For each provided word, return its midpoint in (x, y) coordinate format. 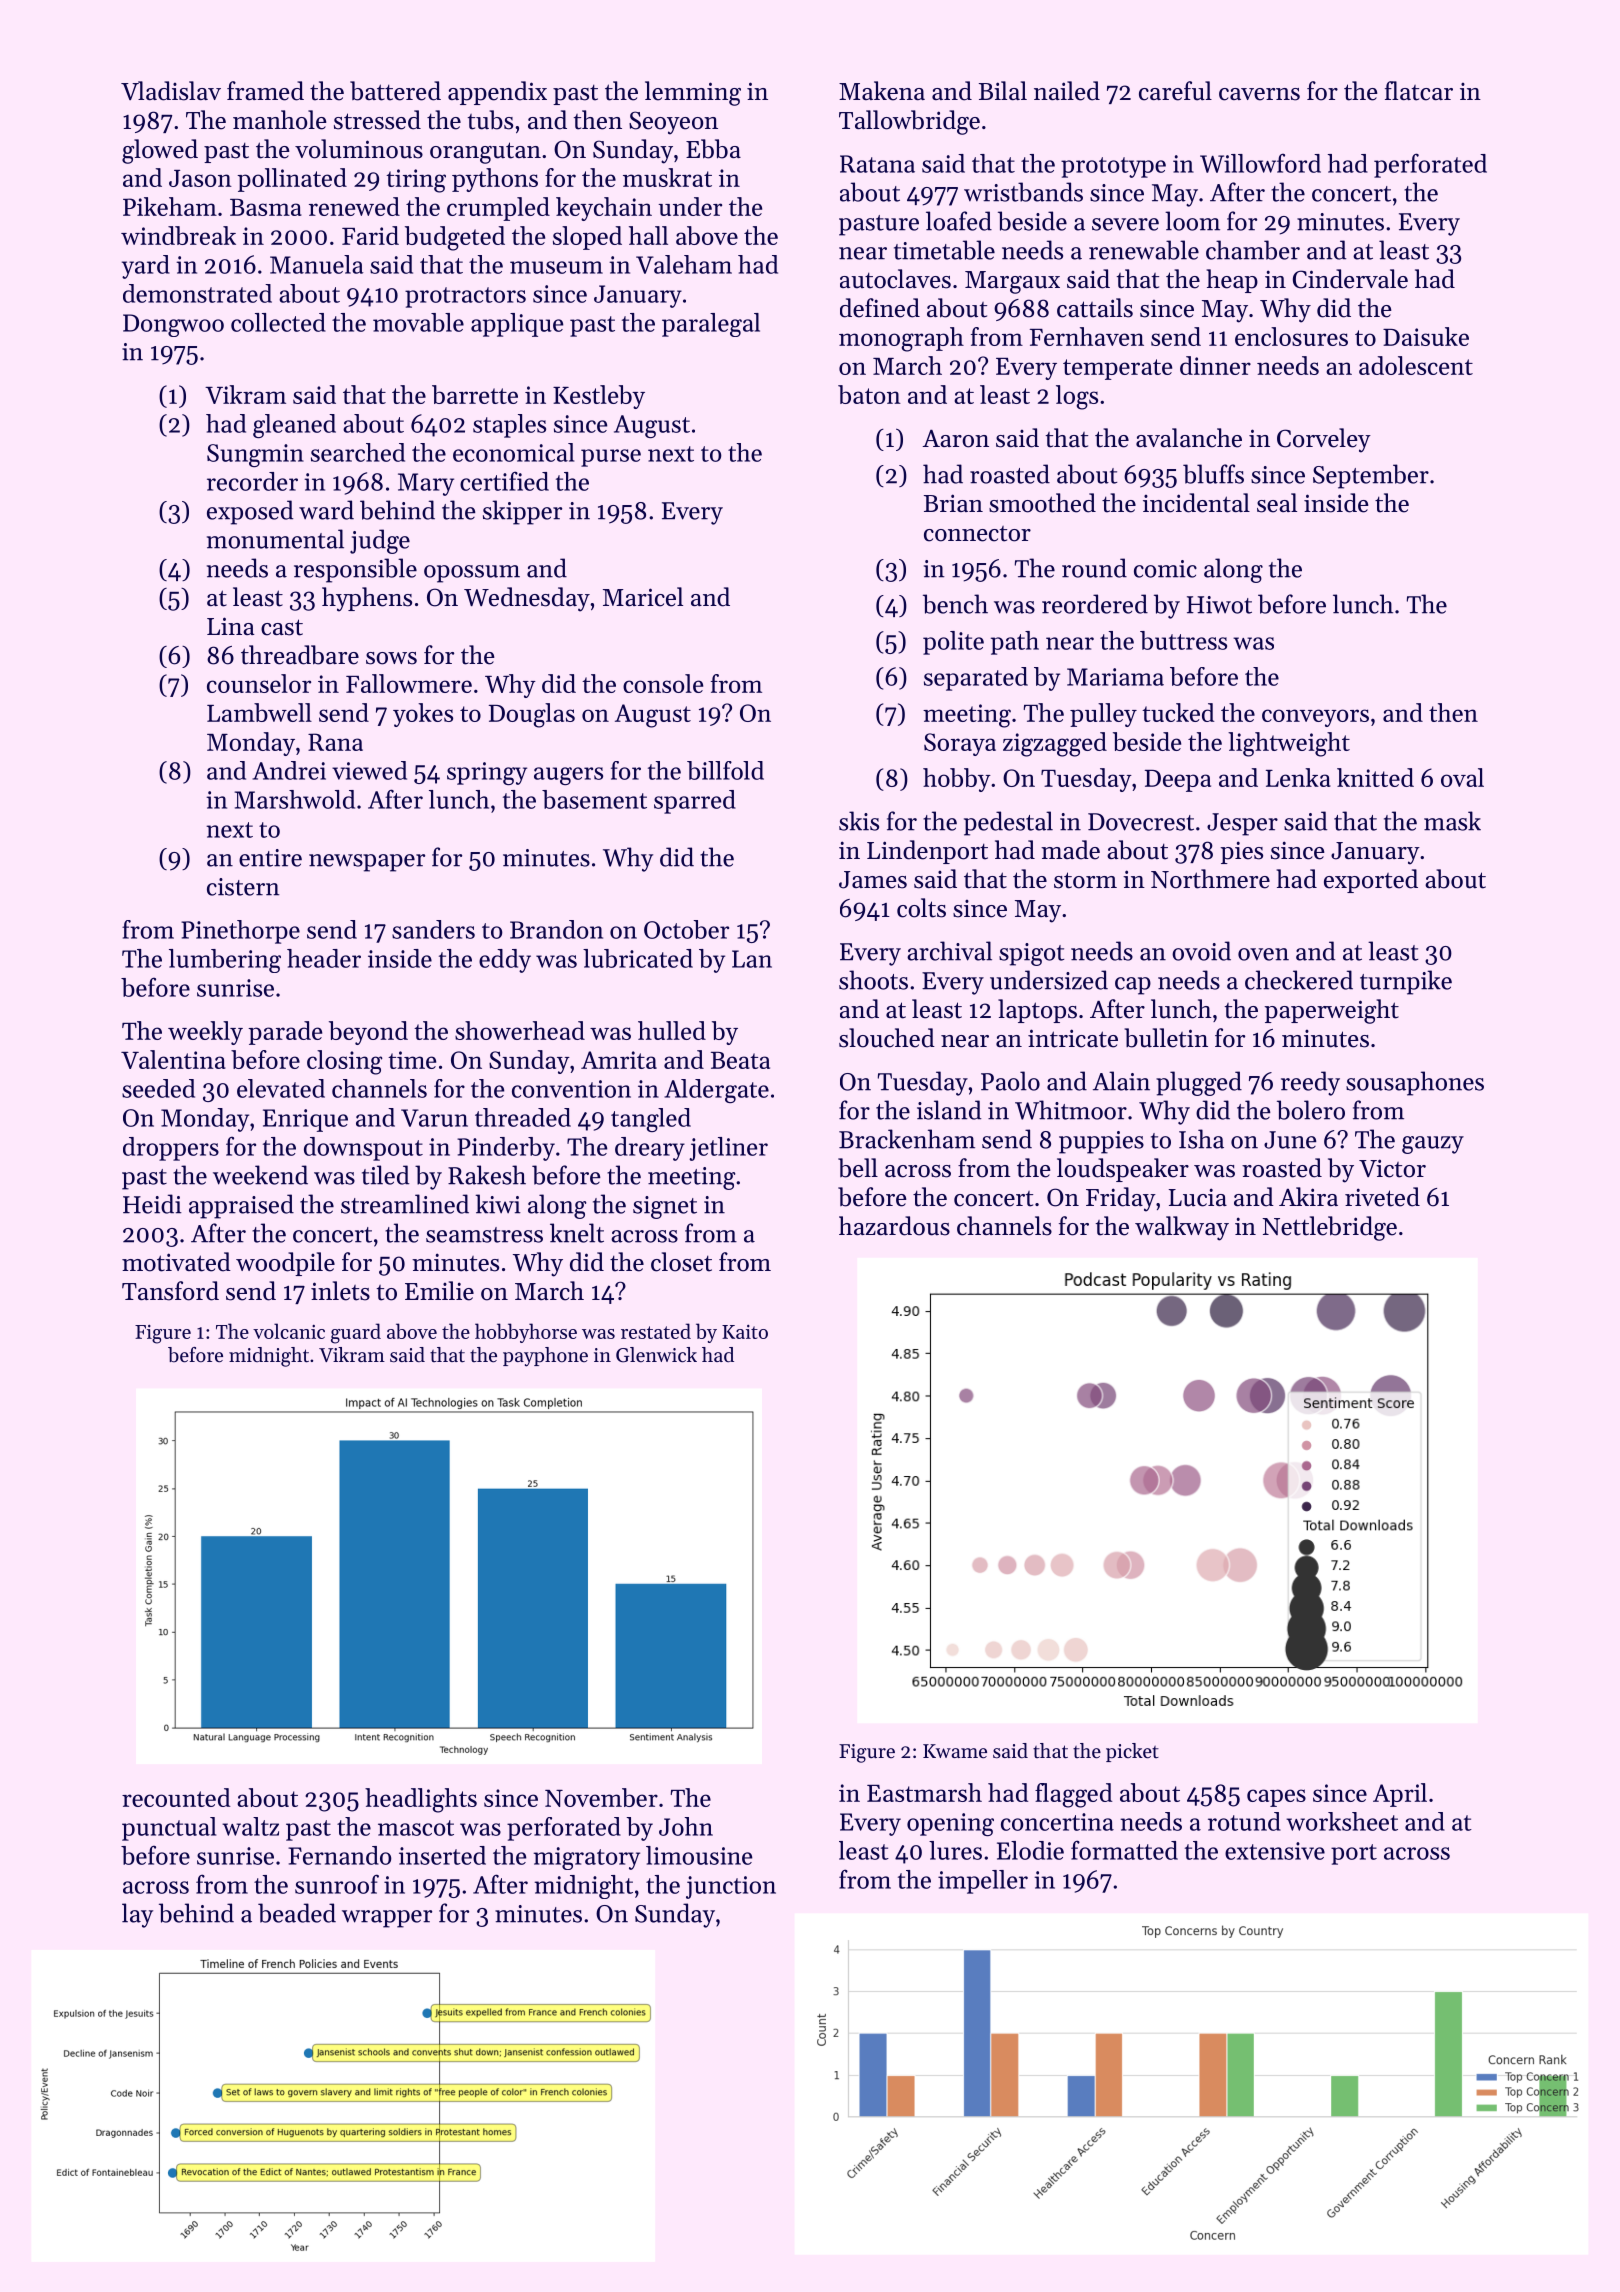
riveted (1382, 1197)
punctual (169, 1829)
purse (611, 458)
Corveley (1324, 440)
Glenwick (656, 1355)
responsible (355, 570)
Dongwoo (173, 325)
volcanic (289, 1331)
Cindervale (1350, 279)
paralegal (711, 325)
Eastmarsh (924, 1792)
